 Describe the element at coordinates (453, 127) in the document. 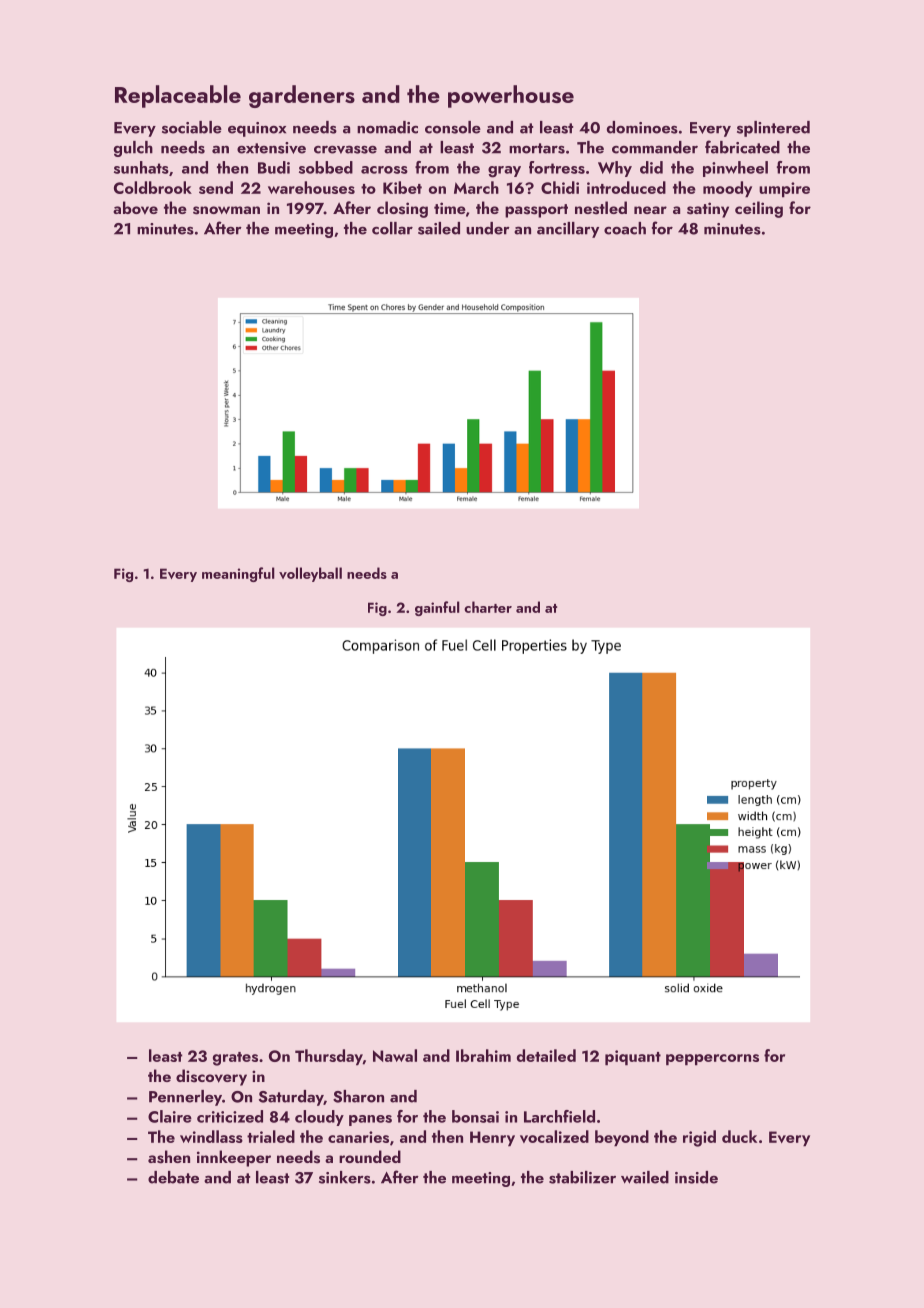

I see `console` at that location.
